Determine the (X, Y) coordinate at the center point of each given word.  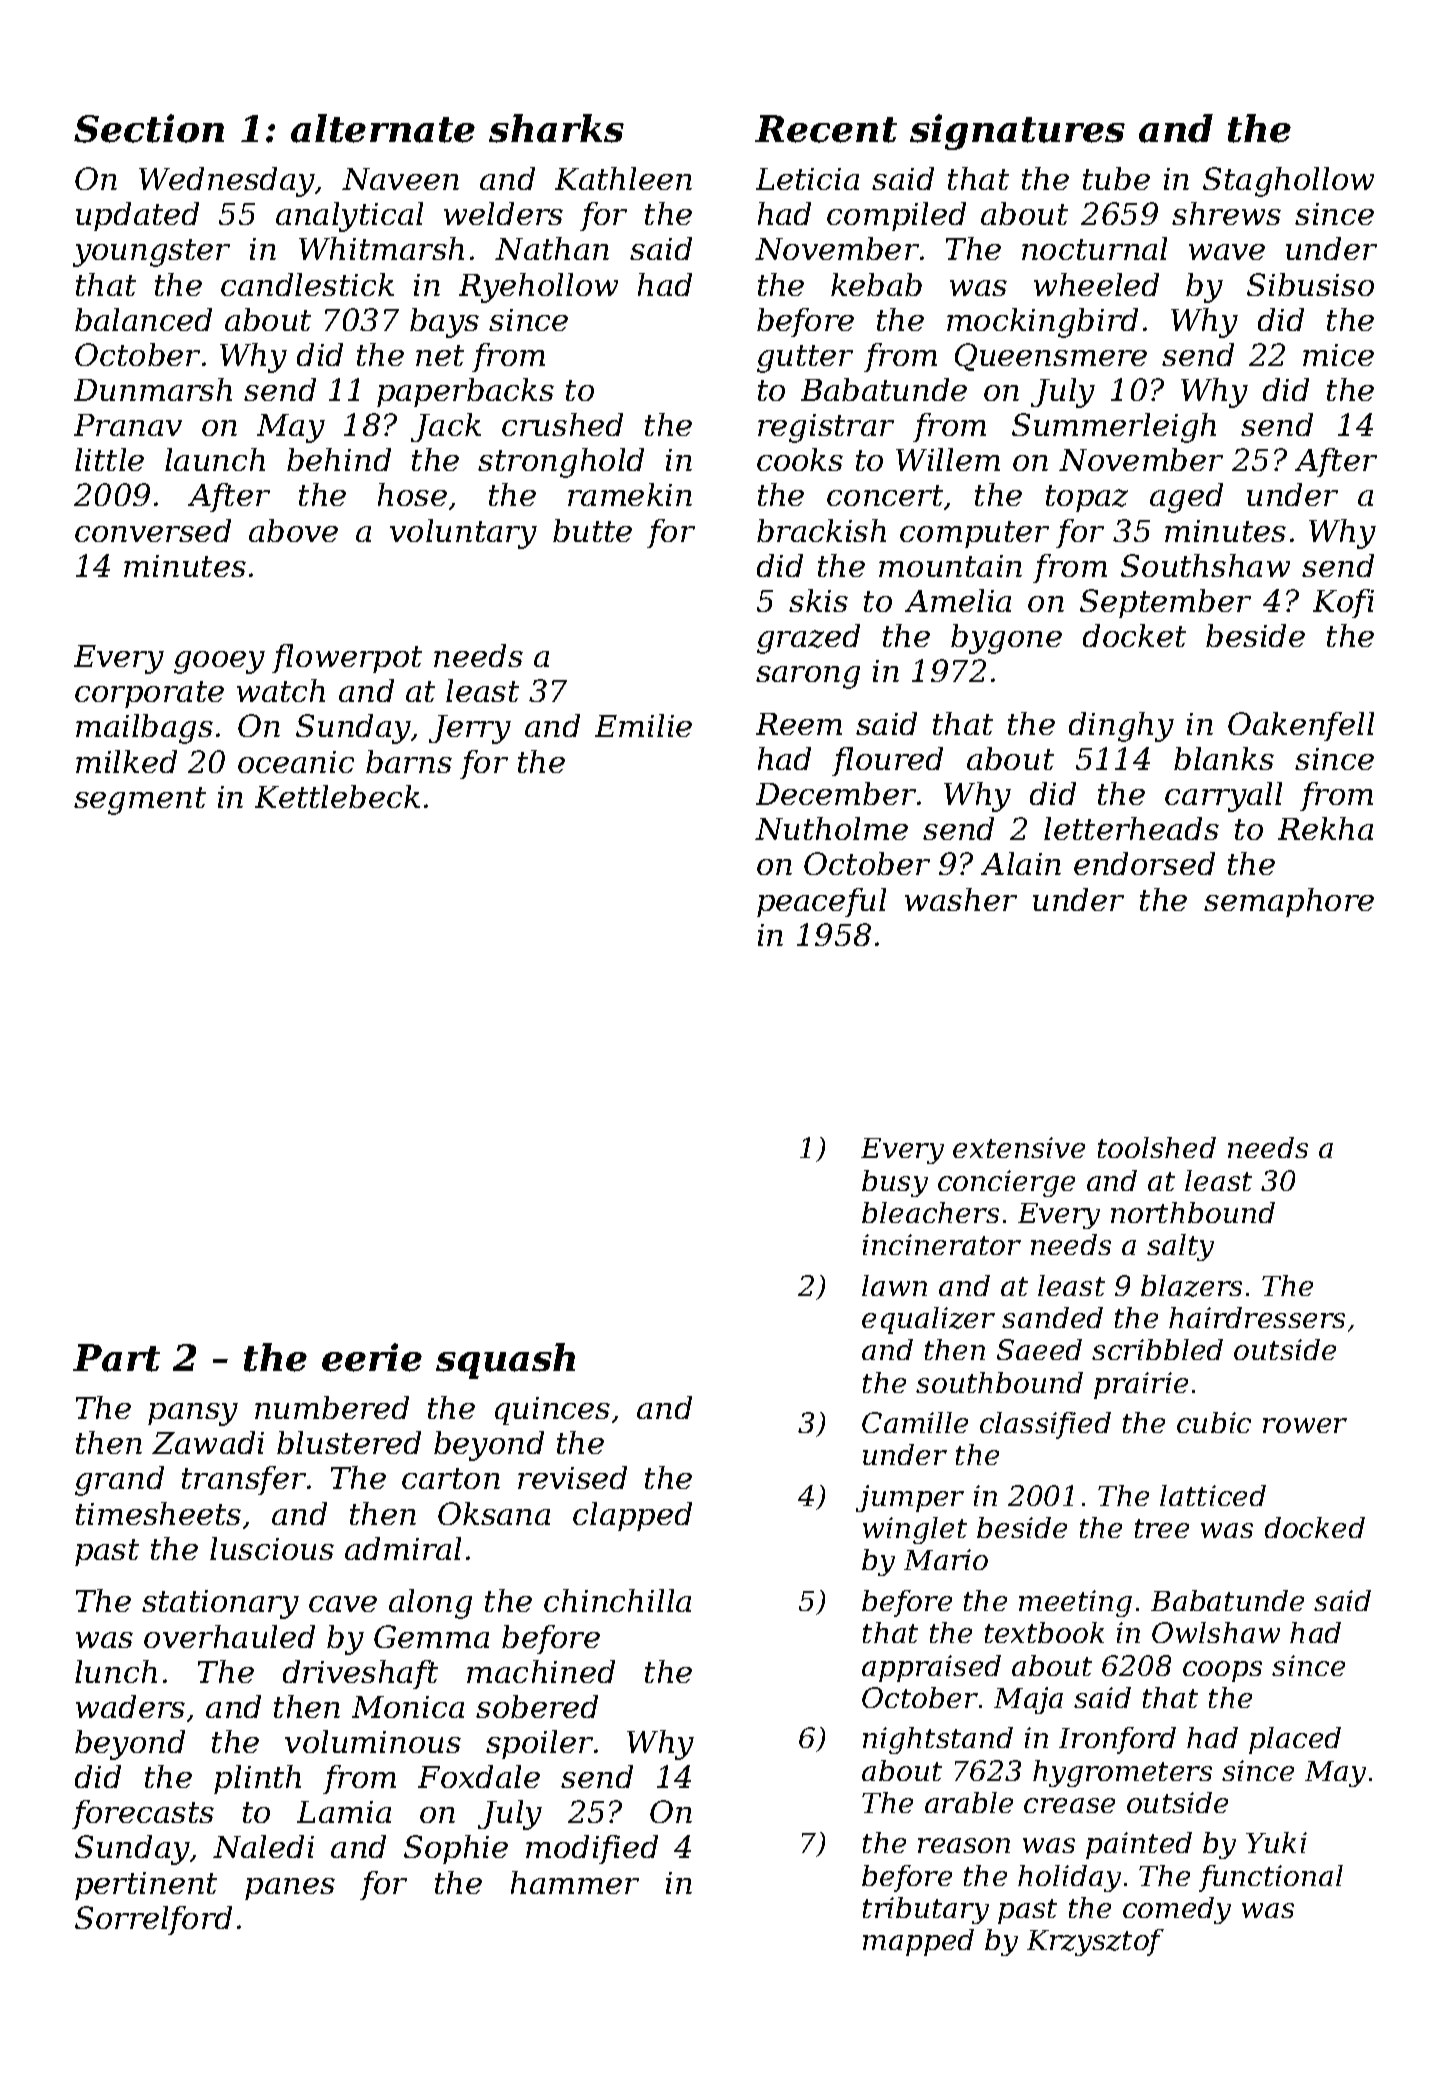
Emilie (643, 725)
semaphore (1289, 902)
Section (149, 128)
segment (140, 801)
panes (290, 1889)
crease (1069, 1805)
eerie (372, 1357)
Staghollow (1288, 182)
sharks (556, 128)
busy (895, 1183)
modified (592, 1849)
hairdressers (1257, 1317)
